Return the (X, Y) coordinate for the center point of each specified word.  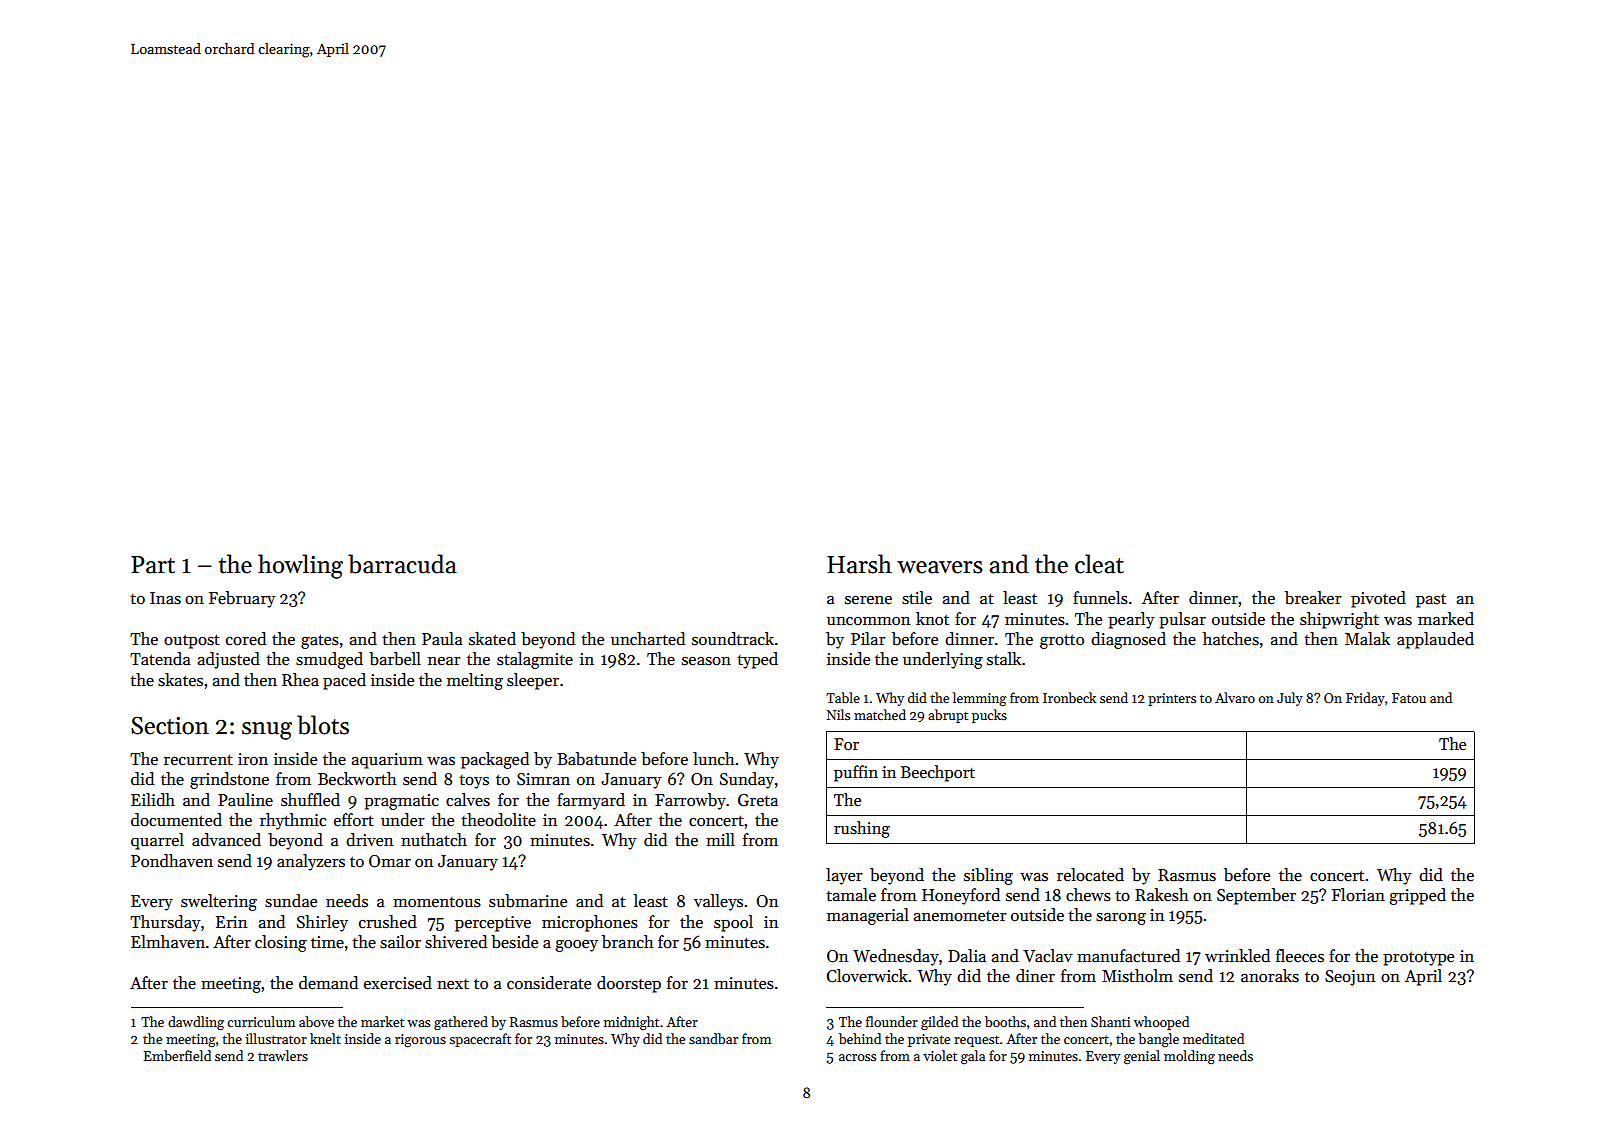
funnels (1100, 598)
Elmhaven (168, 942)
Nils (838, 714)
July (1290, 699)
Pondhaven (172, 861)
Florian (1358, 895)
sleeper (533, 681)
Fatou (1409, 698)
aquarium (387, 761)
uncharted (648, 639)
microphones (590, 923)
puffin (856, 773)
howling (300, 566)
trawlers (283, 1055)
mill (720, 839)
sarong (1121, 919)
